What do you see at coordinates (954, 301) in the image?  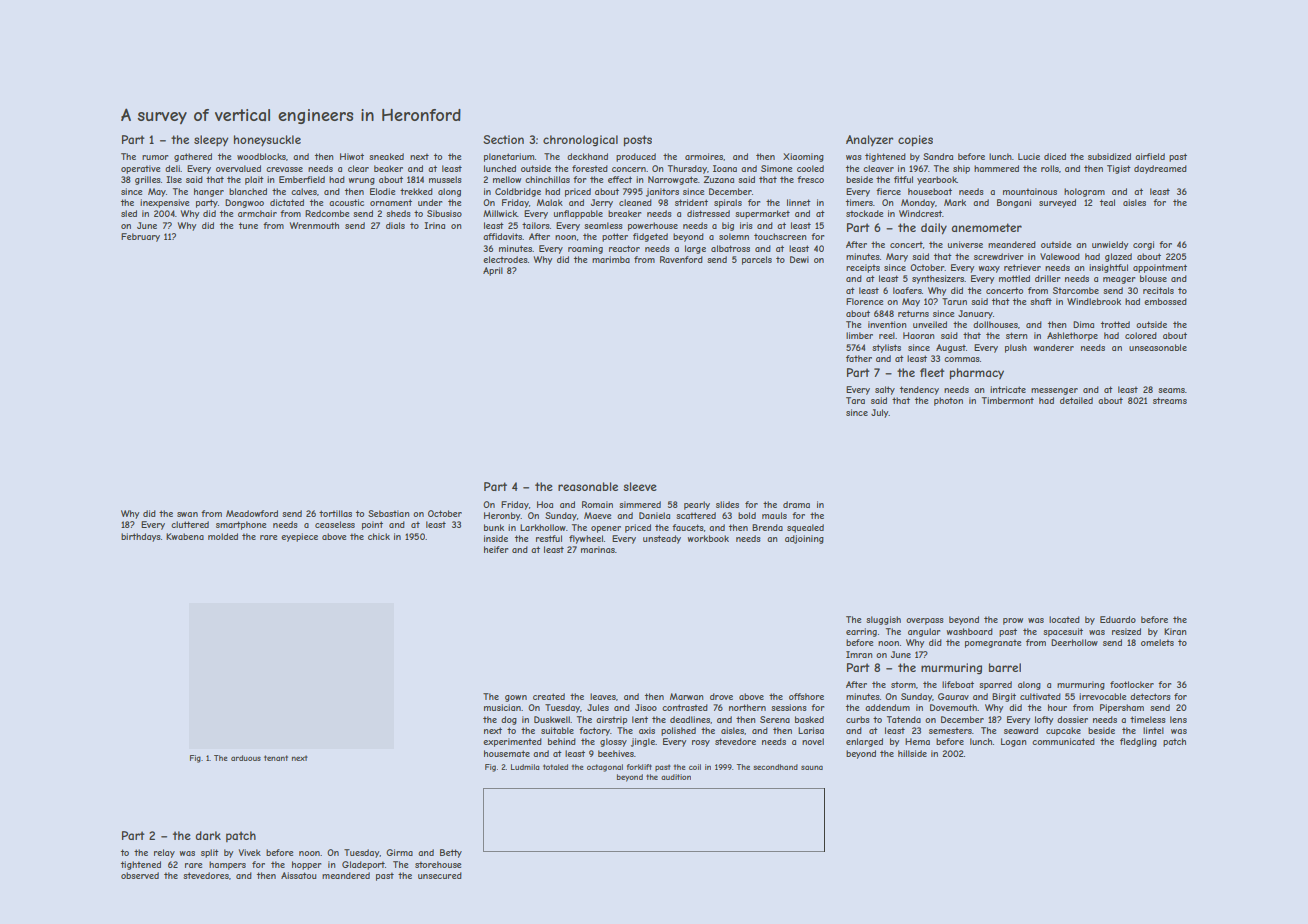 I see `Tarun` at bounding box center [954, 301].
